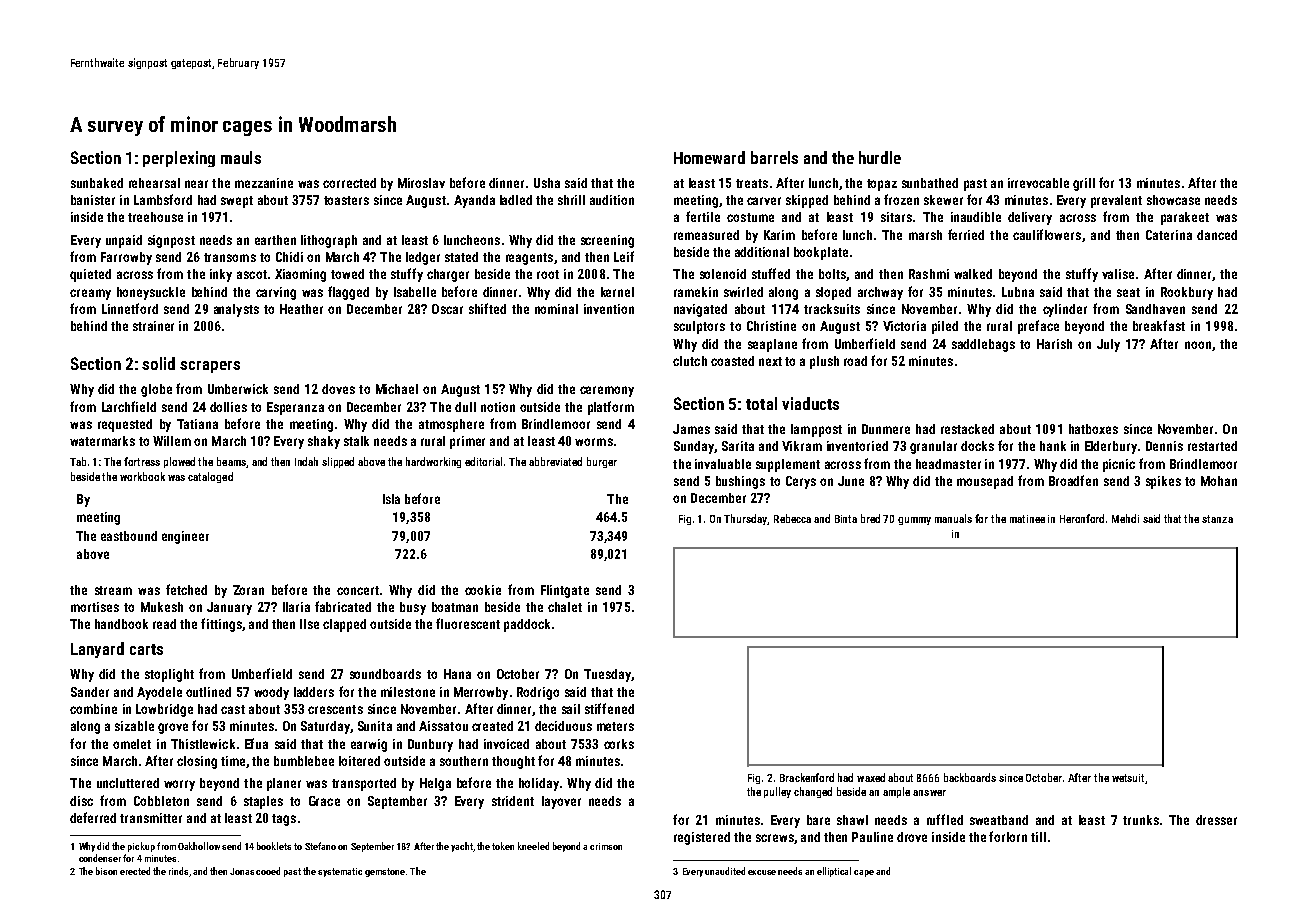 This screenshot has width=1308, height=924. What do you see at coordinates (609, 708) in the screenshot?
I see `stiffened` at bounding box center [609, 708].
